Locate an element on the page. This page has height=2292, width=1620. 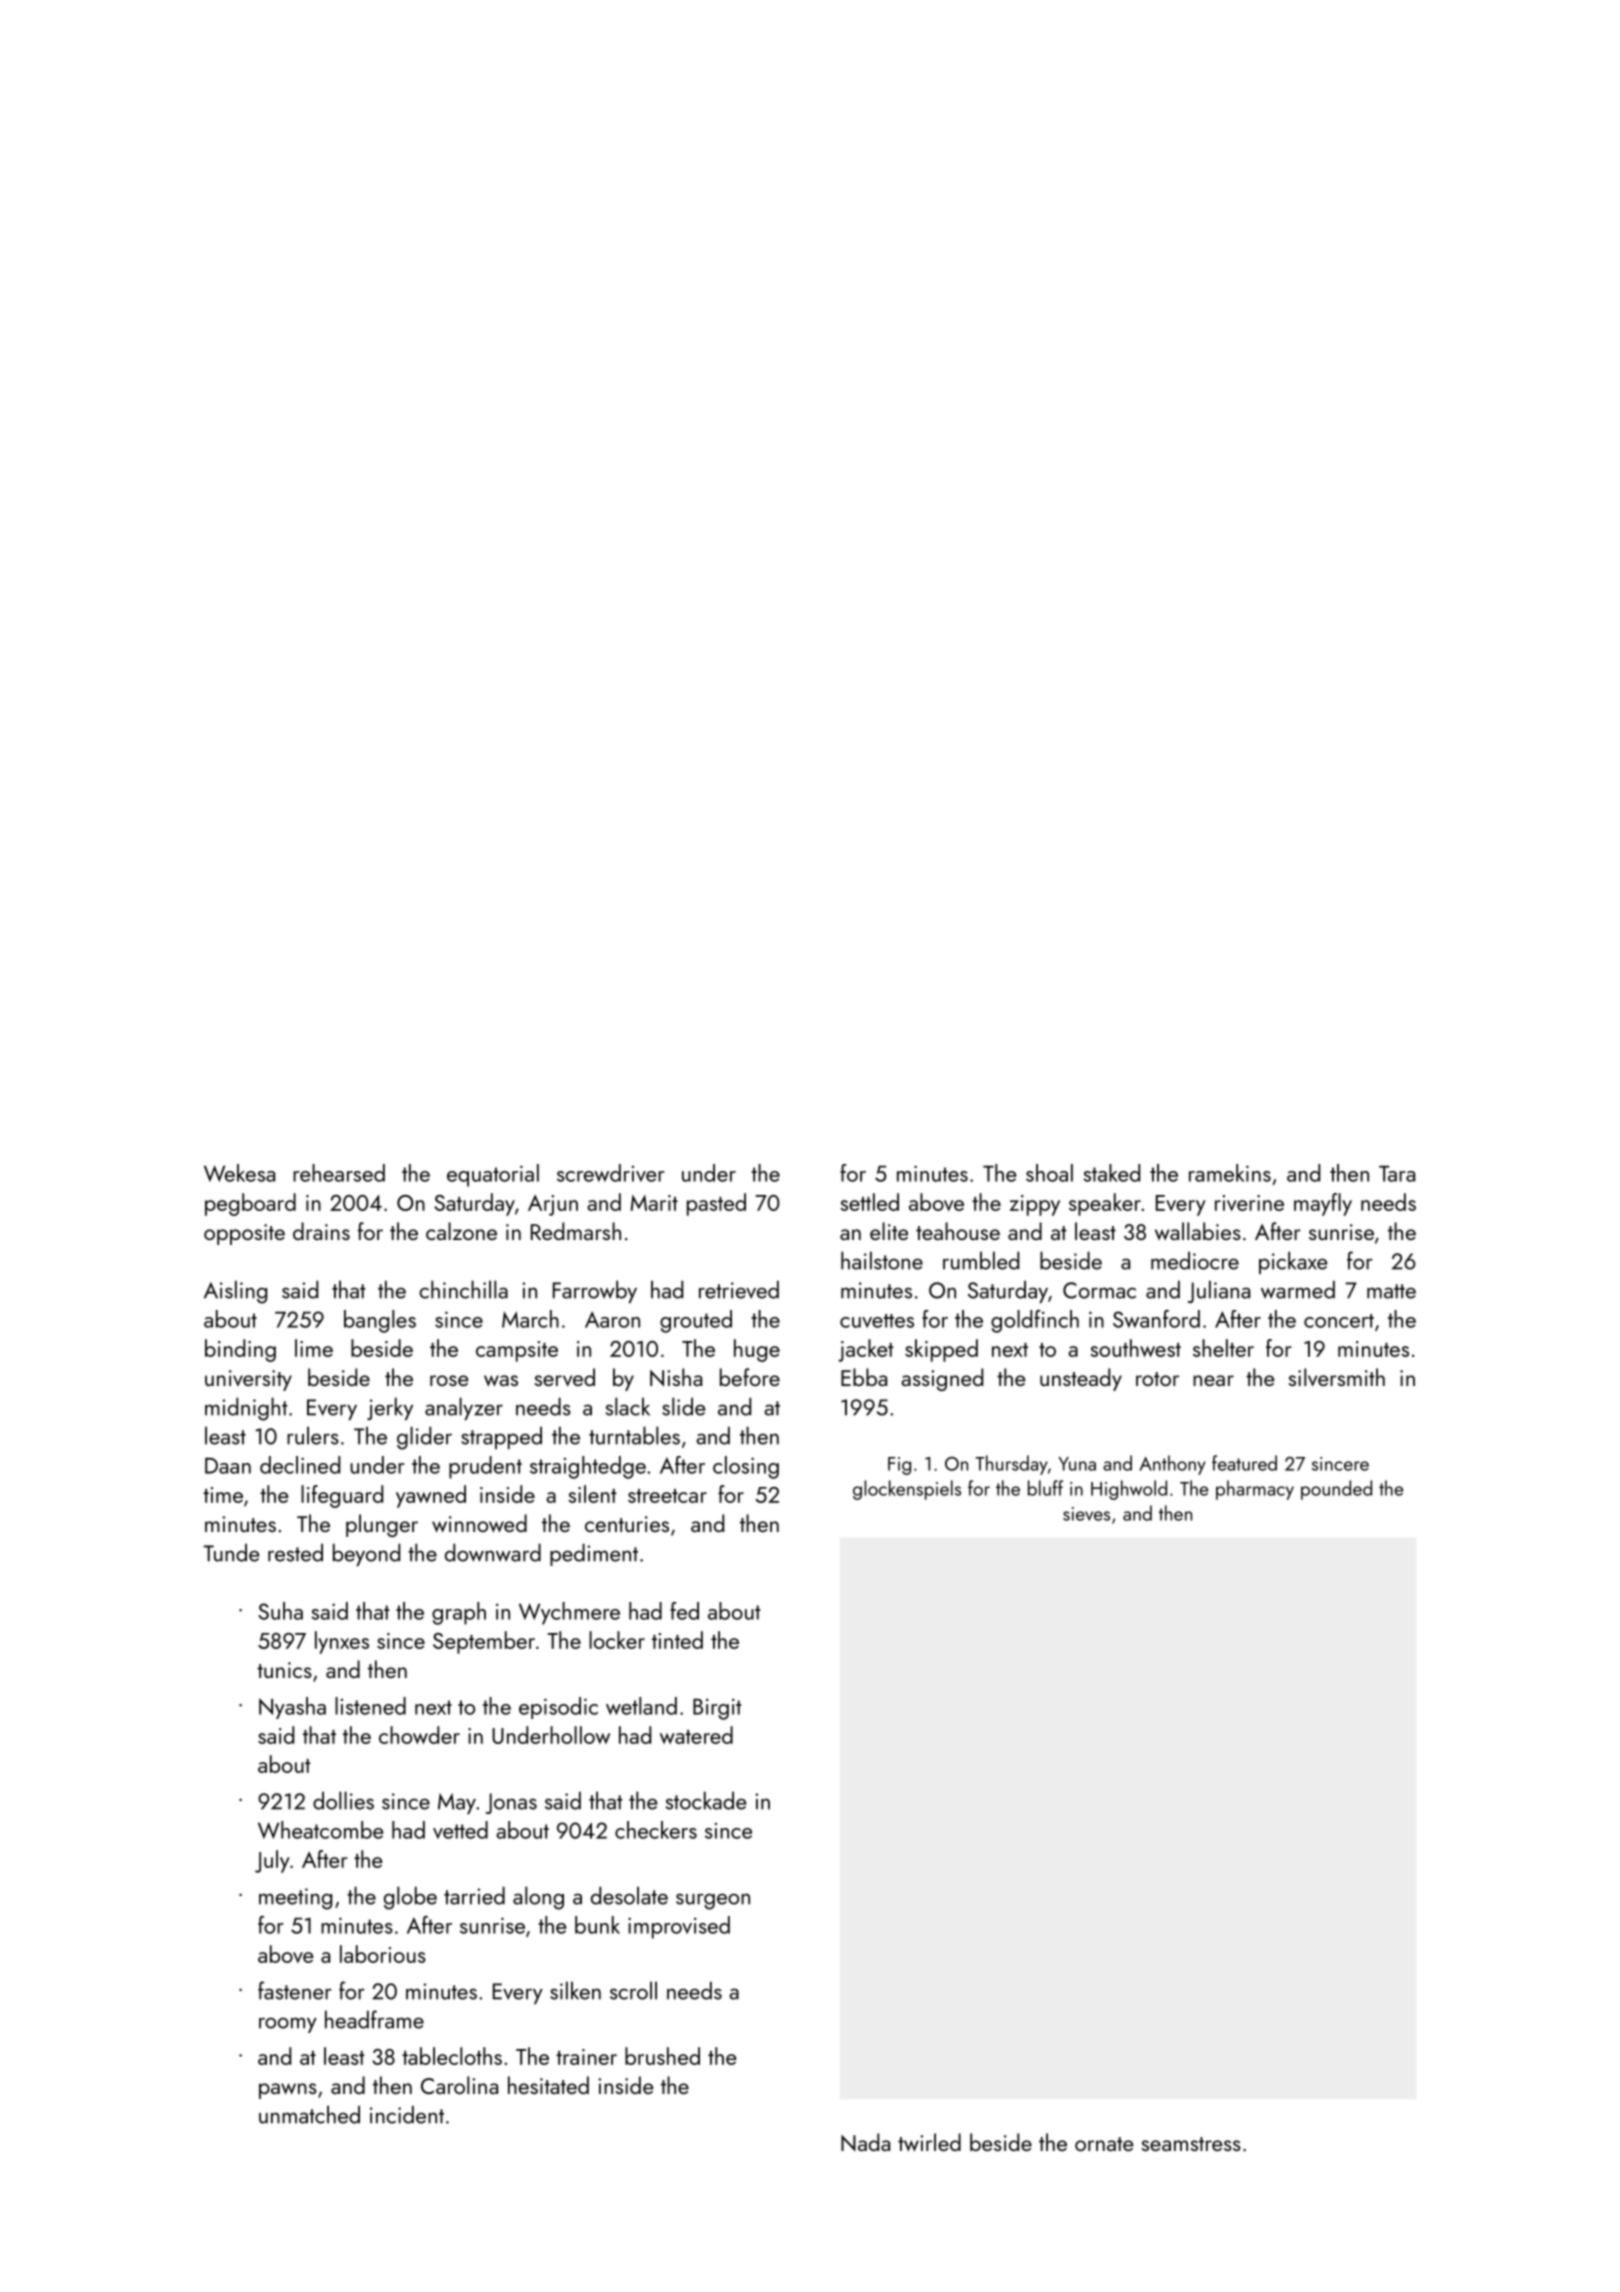
incident is located at coordinates (407, 2114).
